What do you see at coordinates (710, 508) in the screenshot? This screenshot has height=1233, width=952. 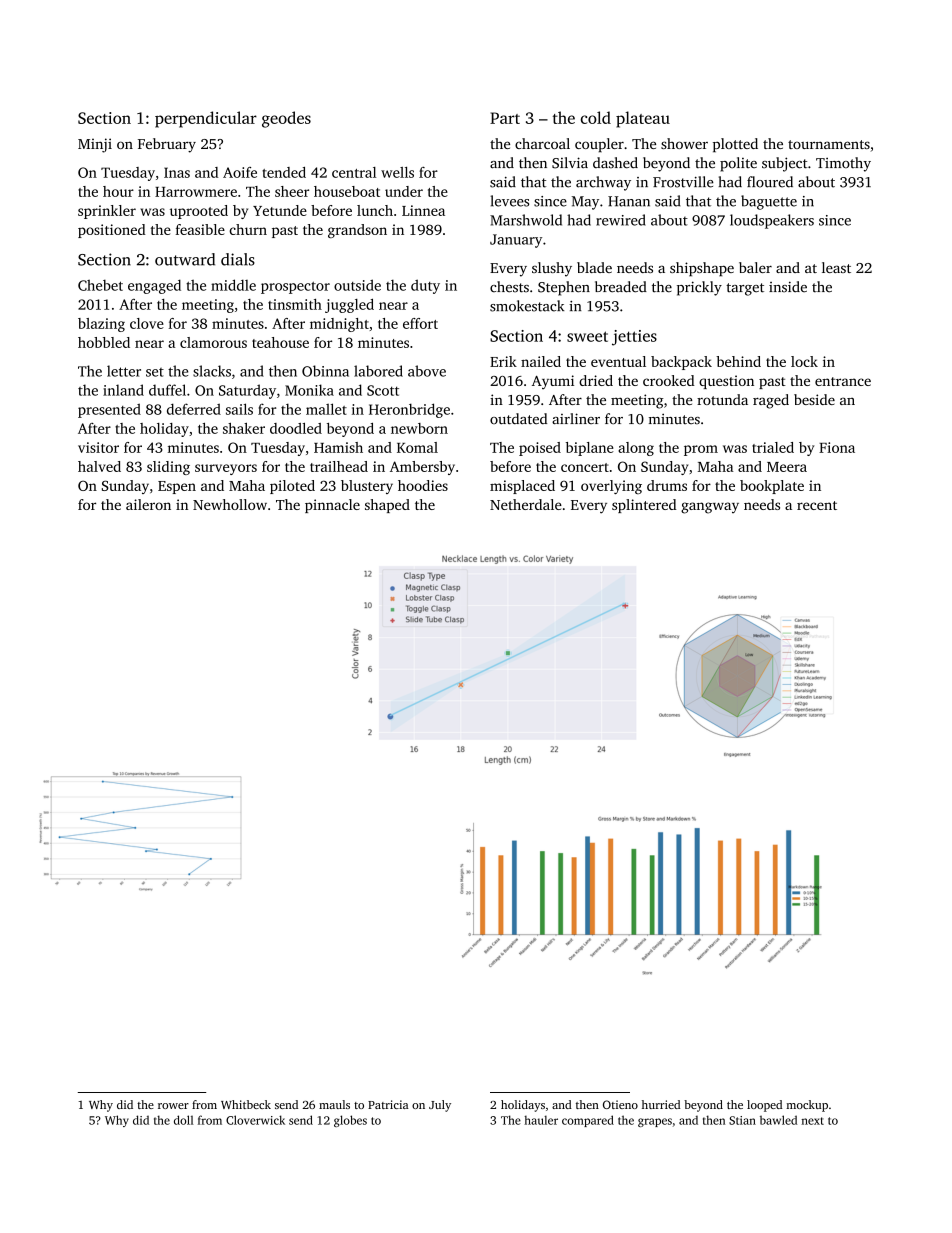 I see `gangway` at bounding box center [710, 508].
